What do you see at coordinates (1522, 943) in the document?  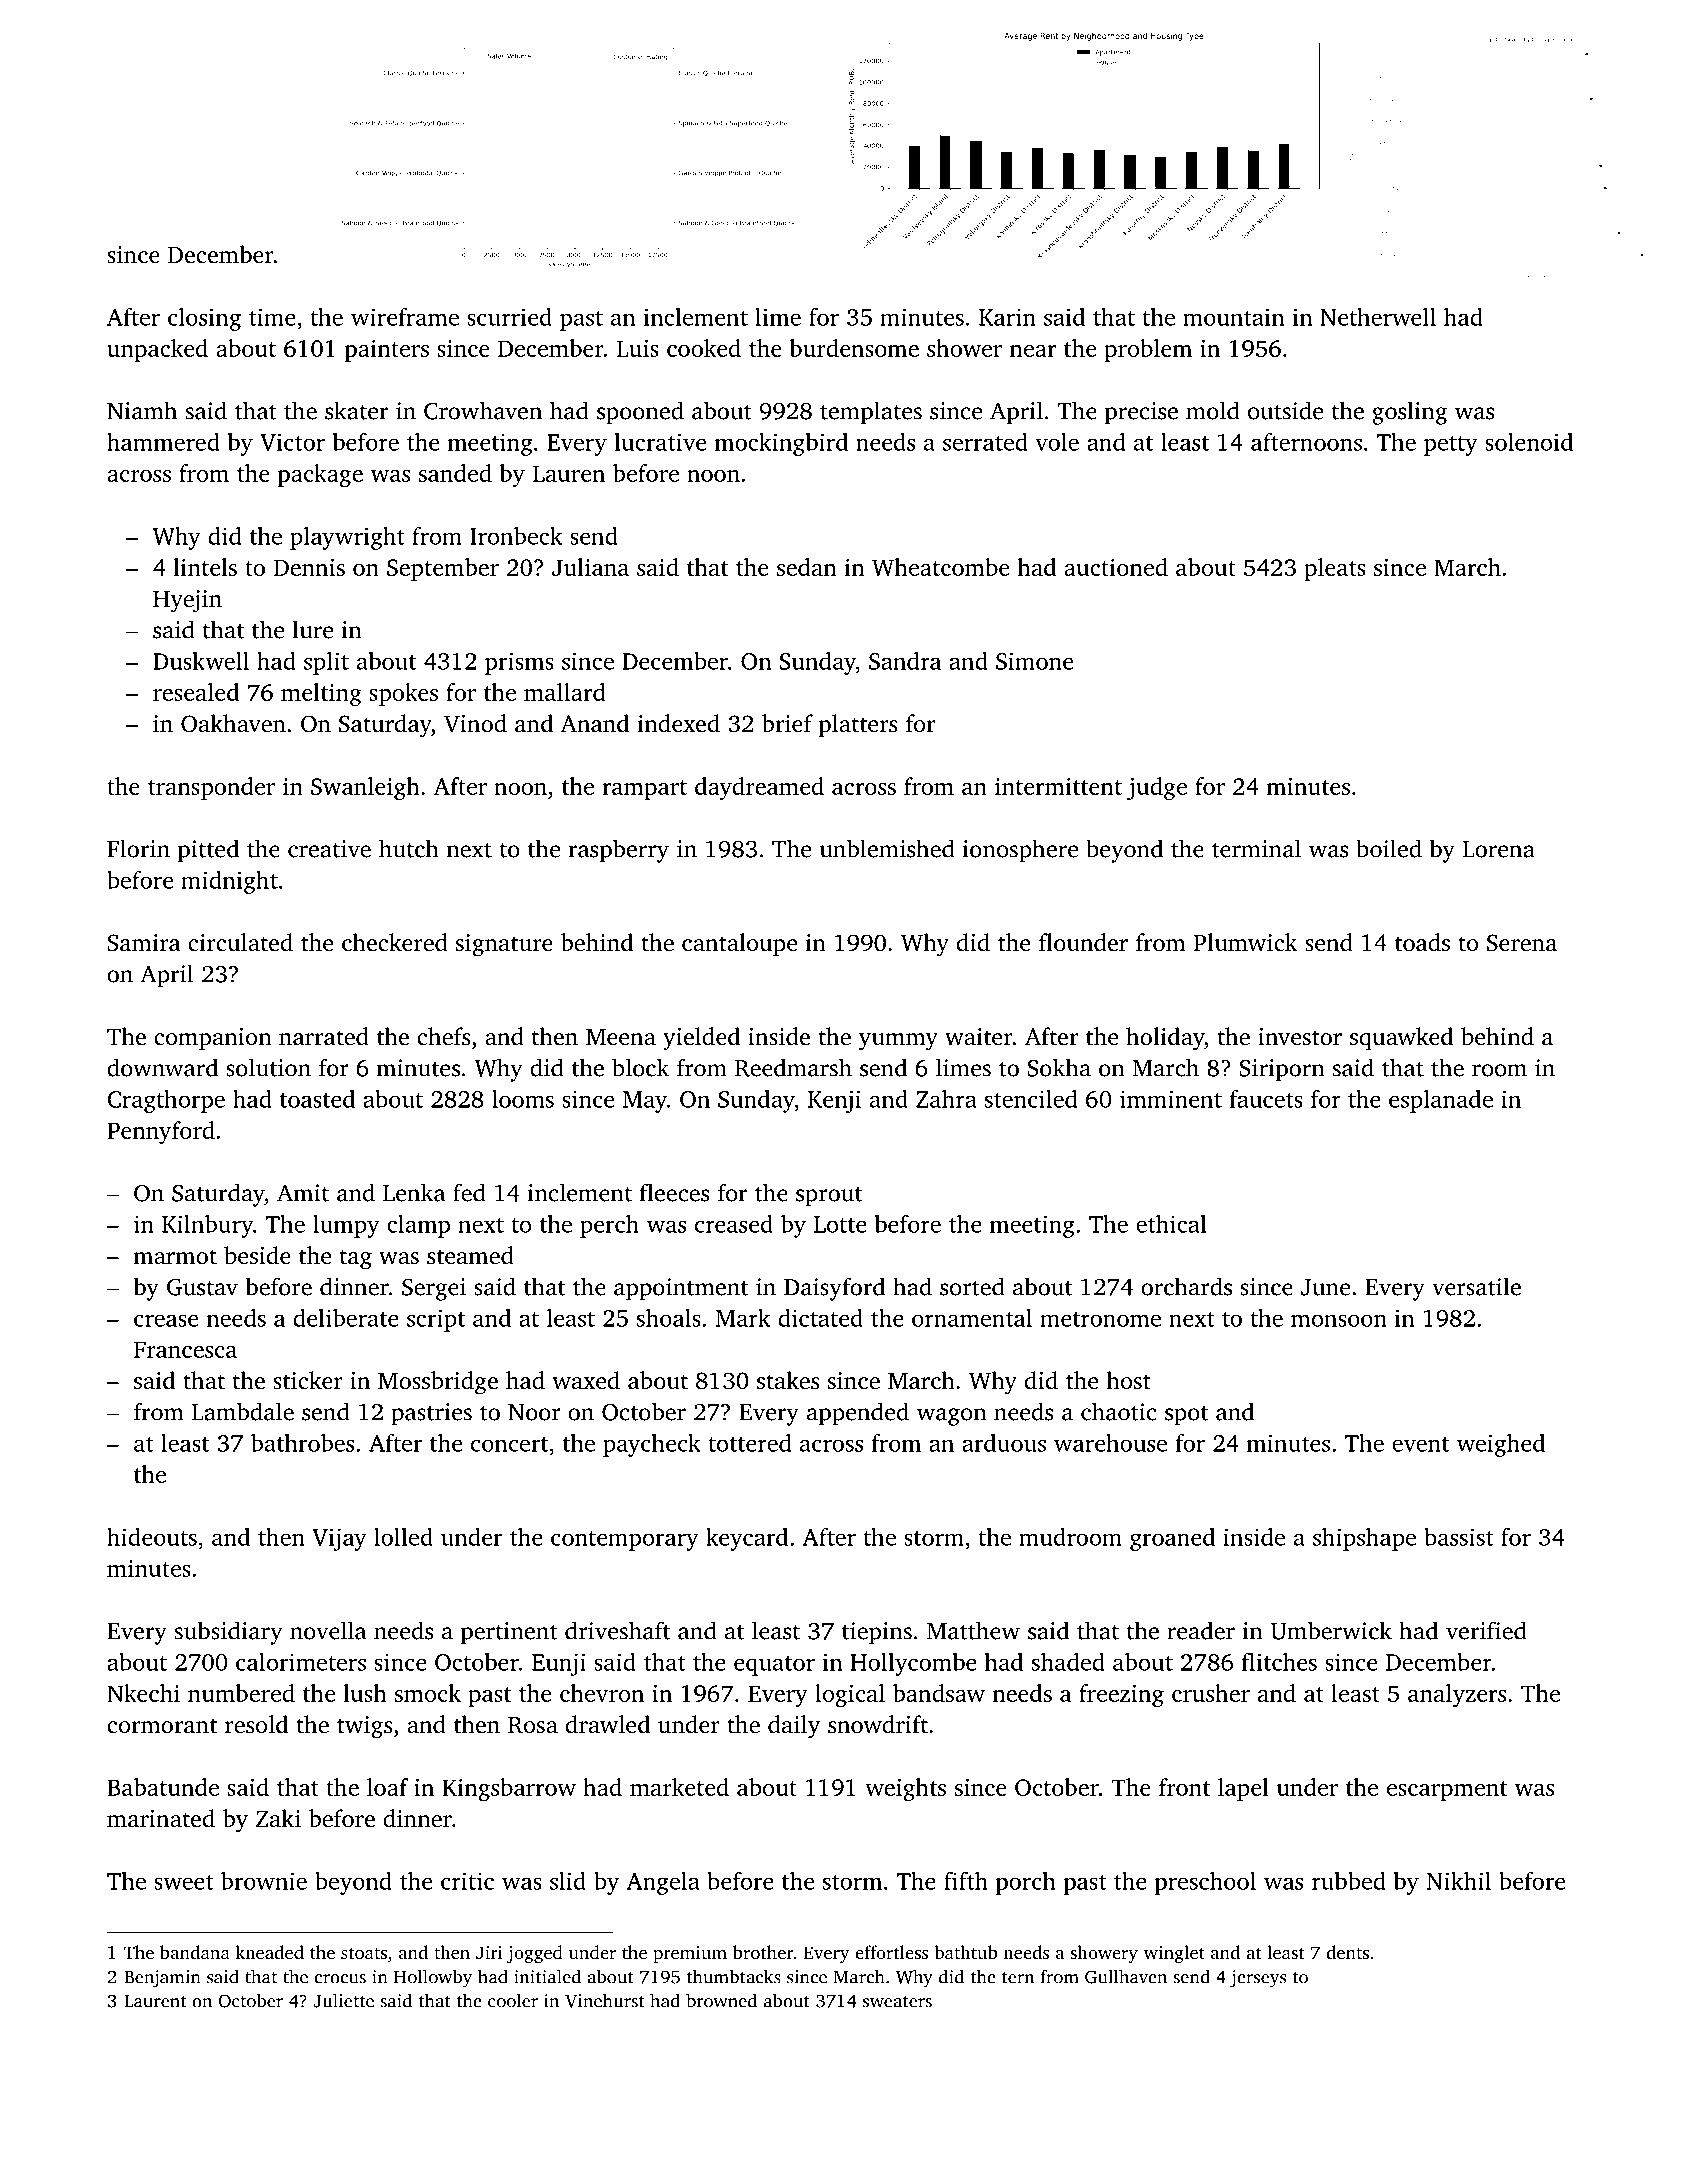 I see `Serena` at bounding box center [1522, 943].
